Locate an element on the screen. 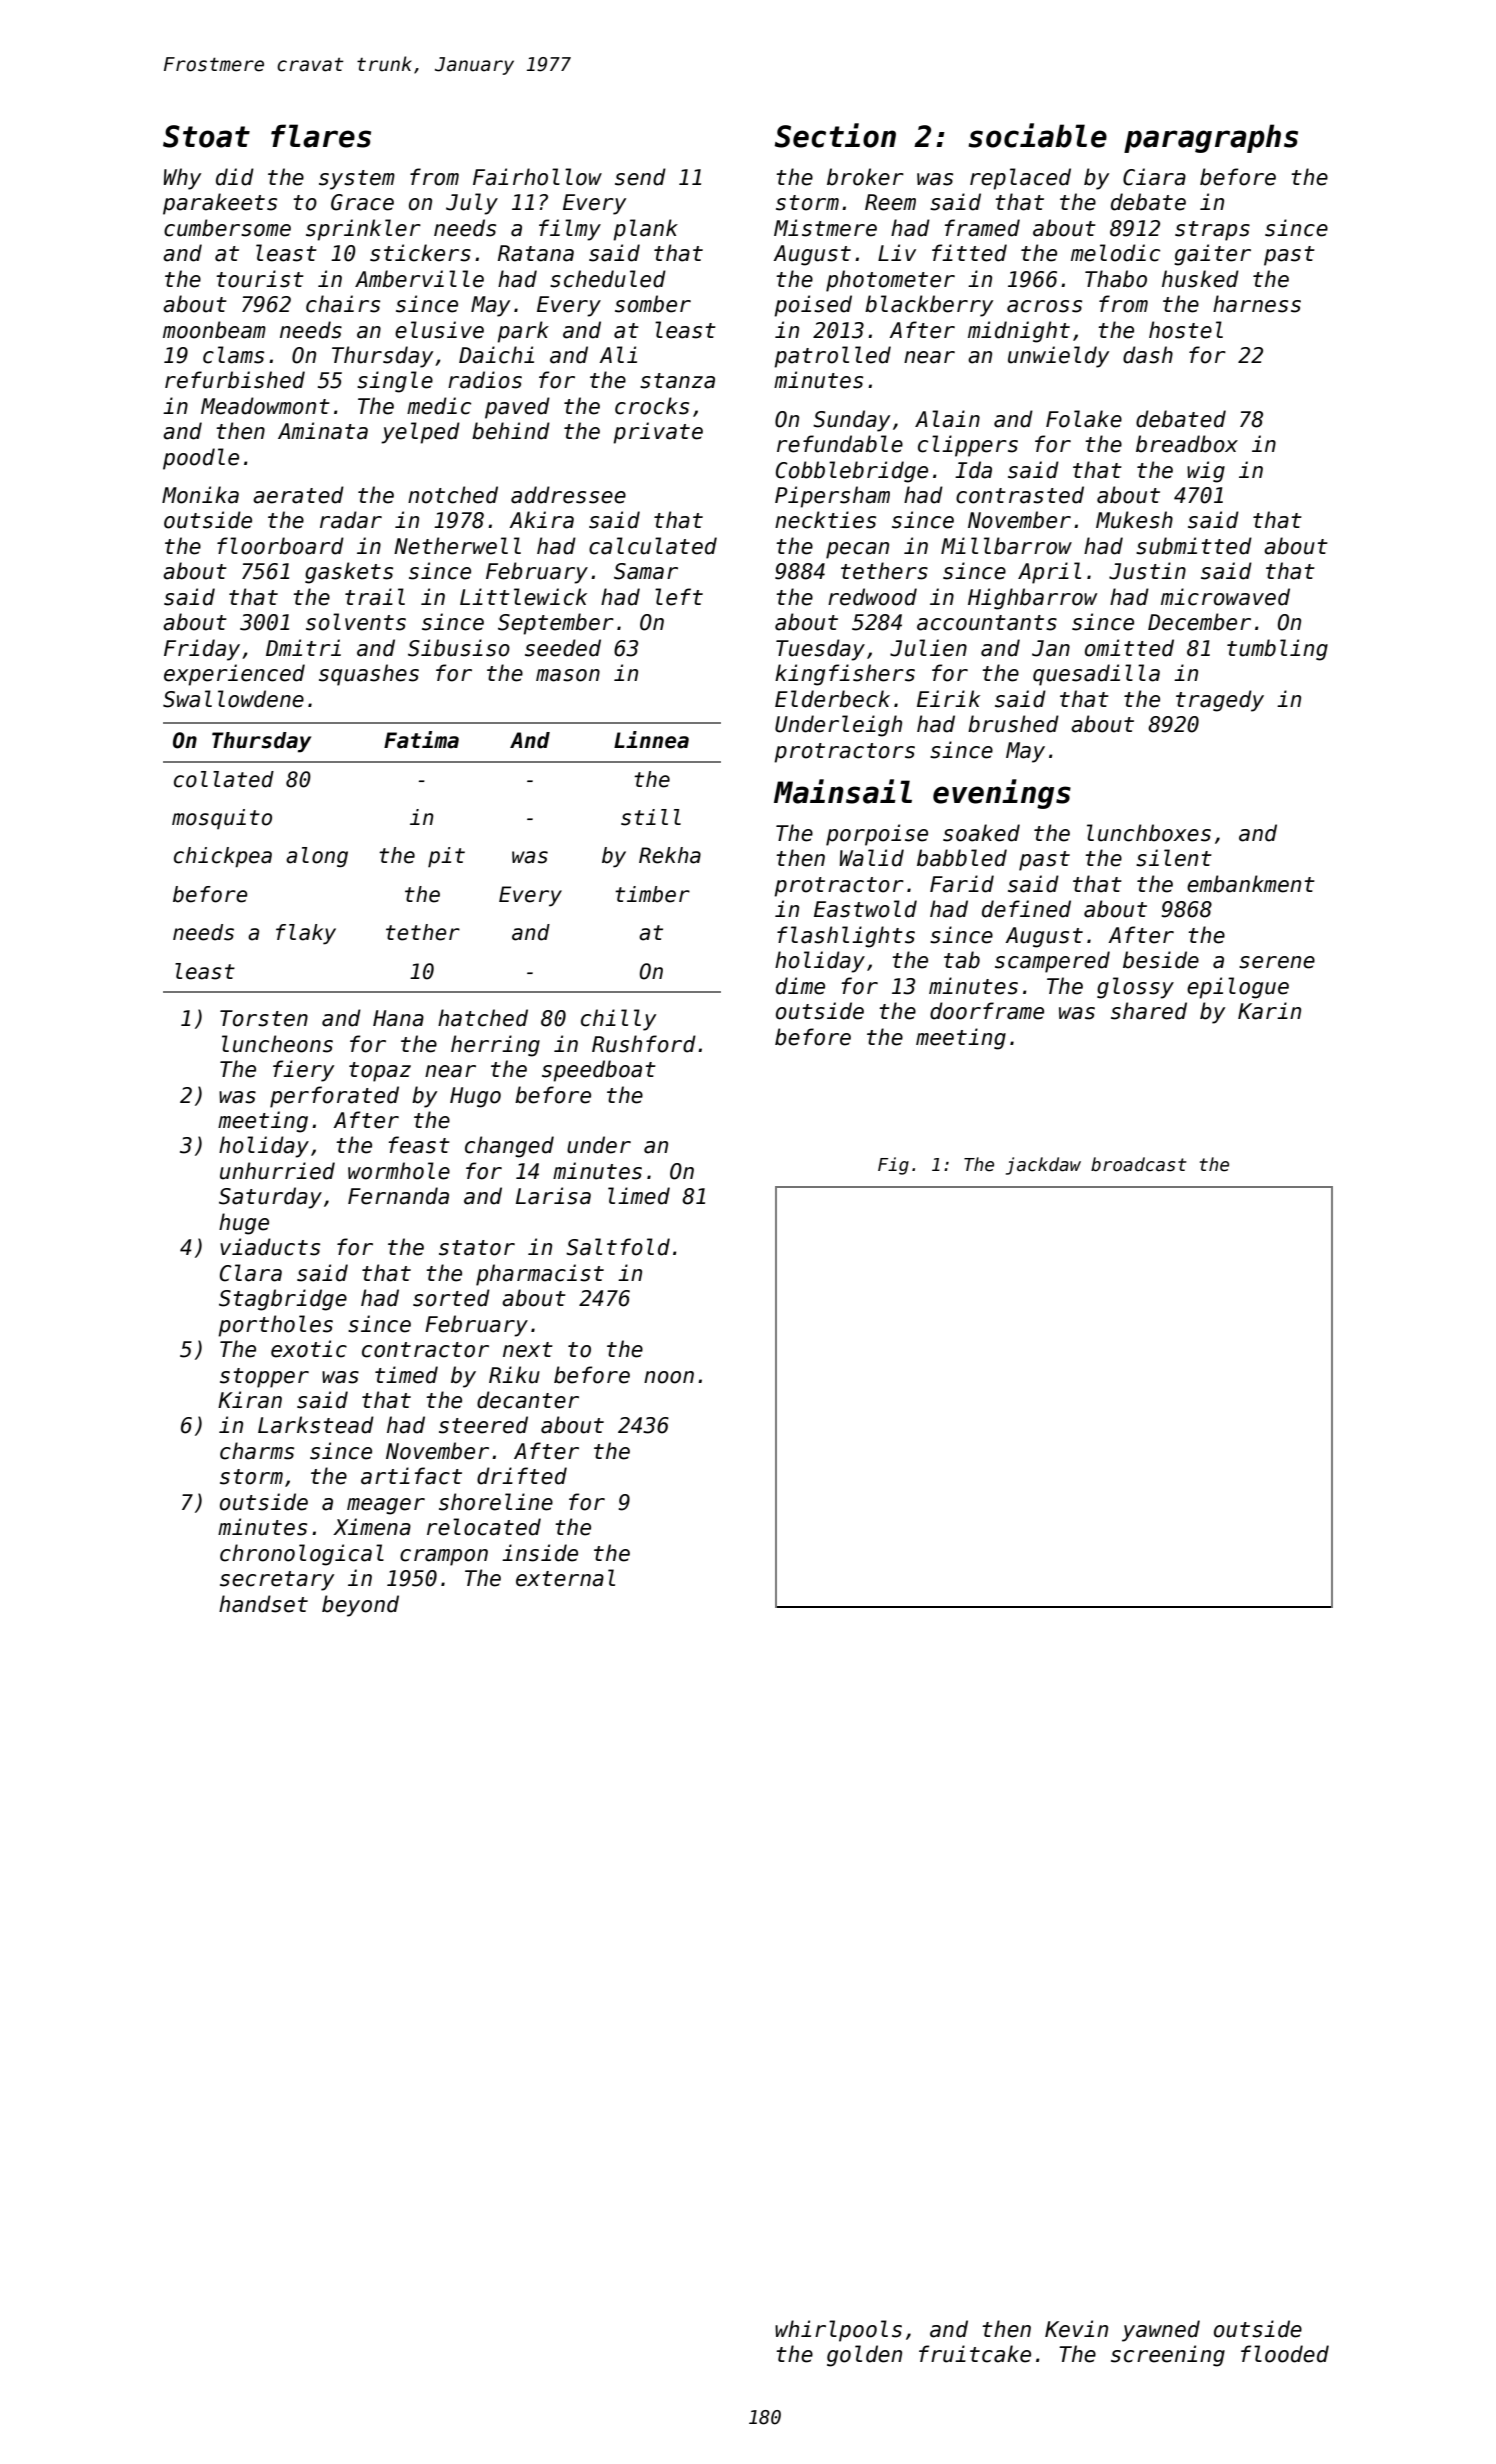 The width and height of the screenshot is (1496, 2464). external is located at coordinates (565, 1578).
